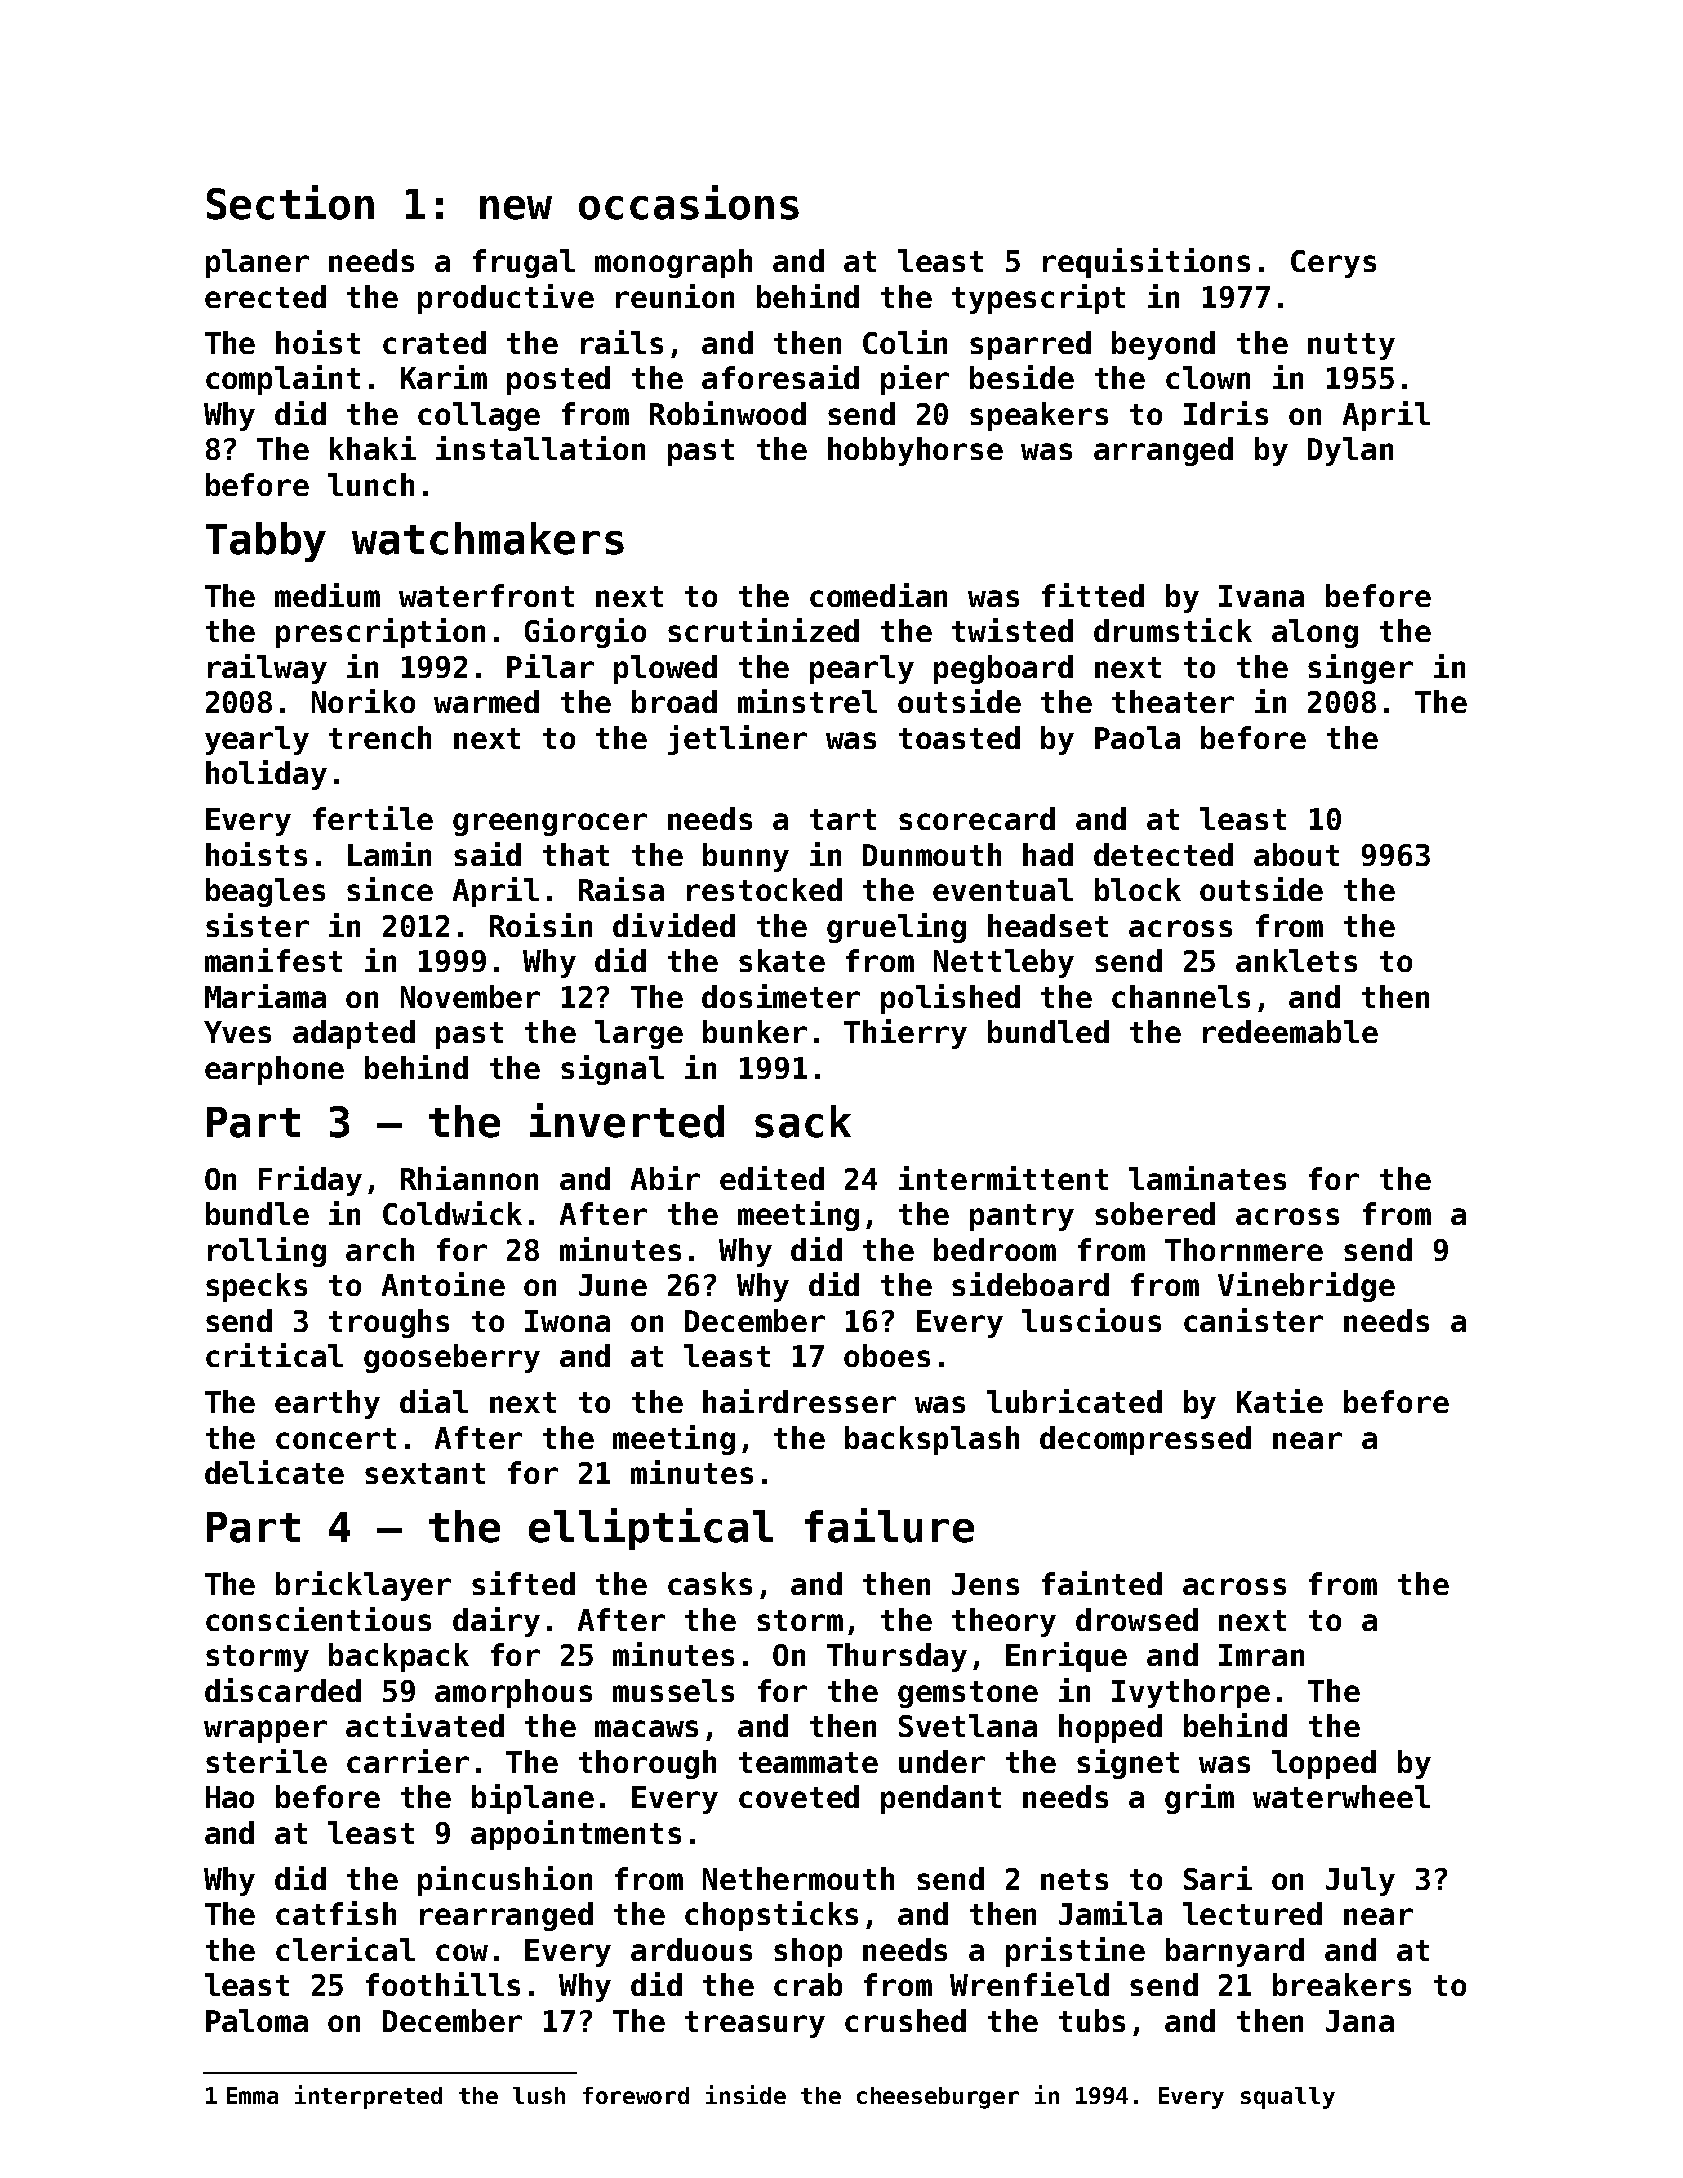  What do you see at coordinates (627, 1120) in the image?
I see `inverted` at bounding box center [627, 1120].
